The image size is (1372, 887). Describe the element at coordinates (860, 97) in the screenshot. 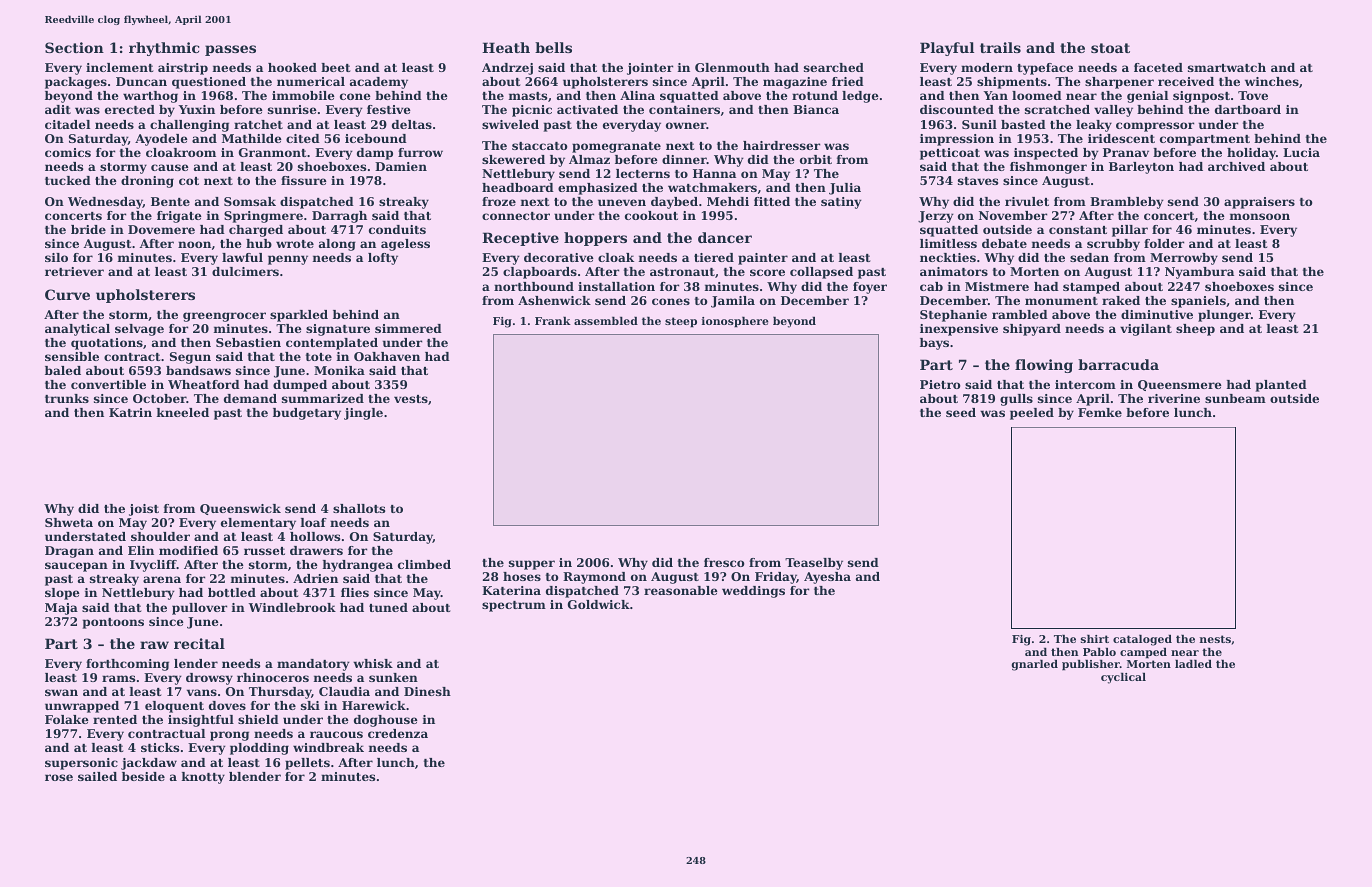

I see `ledge` at that location.
